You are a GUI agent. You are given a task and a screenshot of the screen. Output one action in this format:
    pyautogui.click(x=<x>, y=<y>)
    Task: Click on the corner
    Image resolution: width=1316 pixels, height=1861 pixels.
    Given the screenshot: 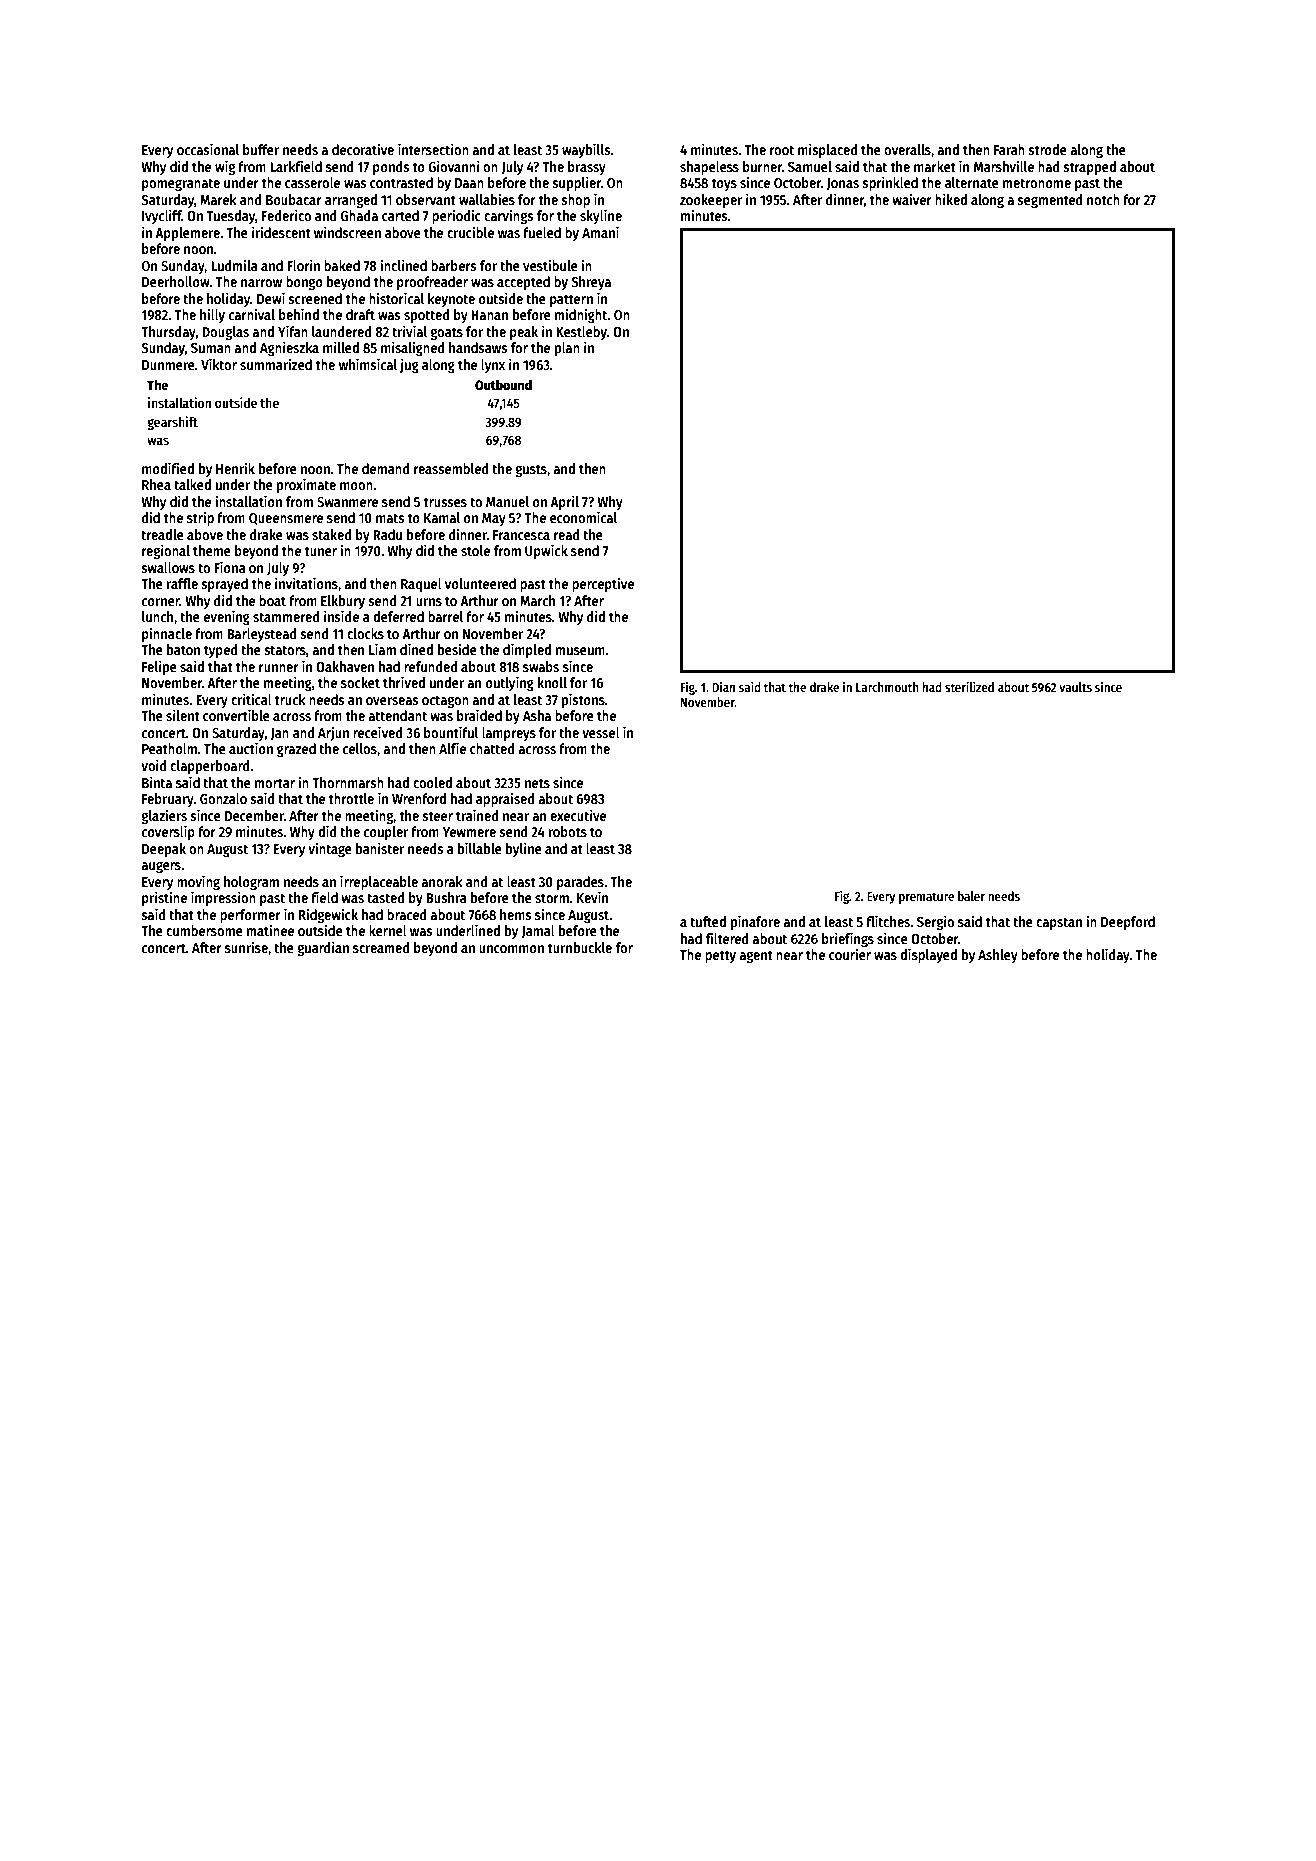 What is the action you would take?
    pyautogui.click(x=161, y=602)
